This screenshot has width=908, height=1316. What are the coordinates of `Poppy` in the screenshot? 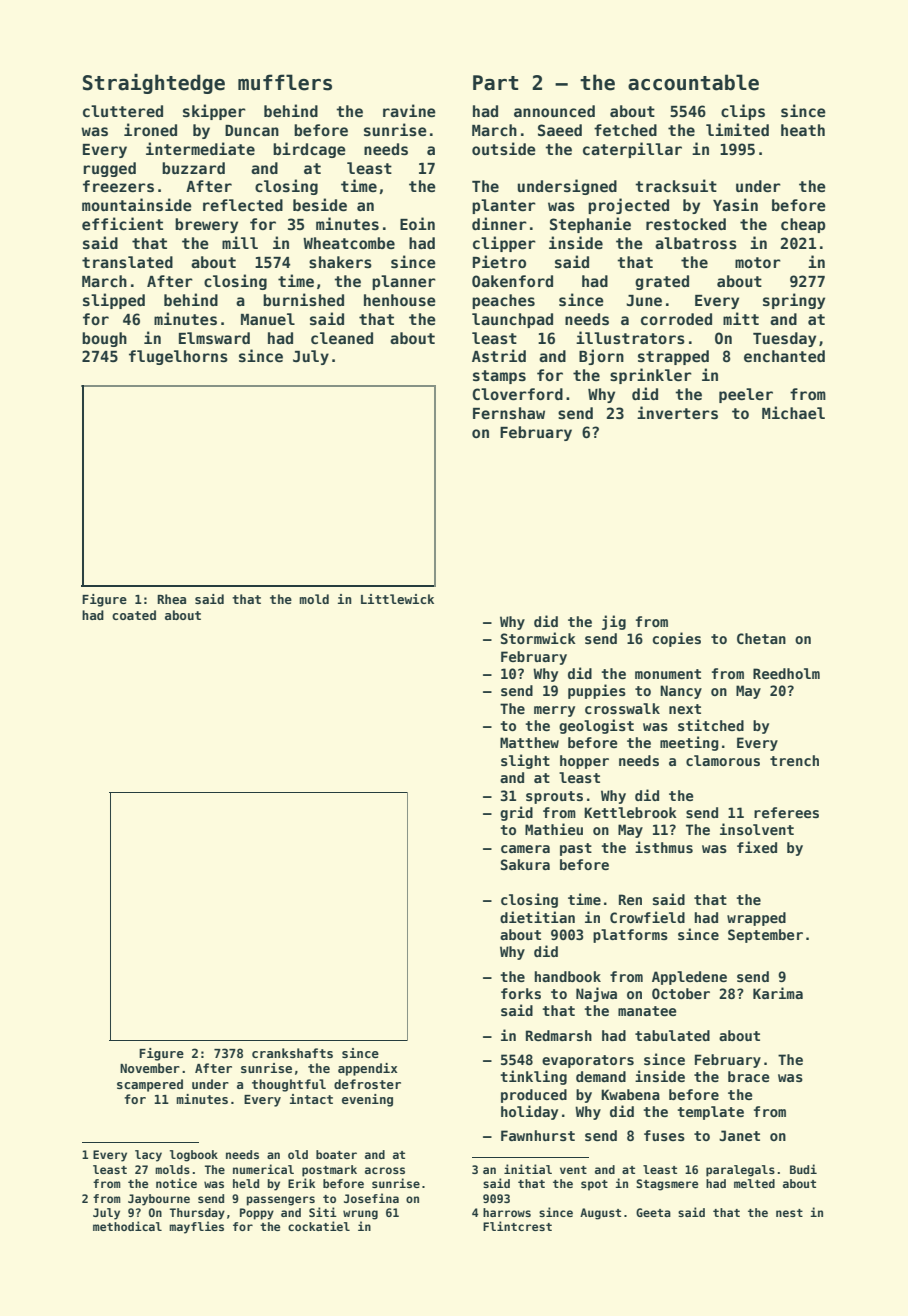 It's located at (257, 1214).
